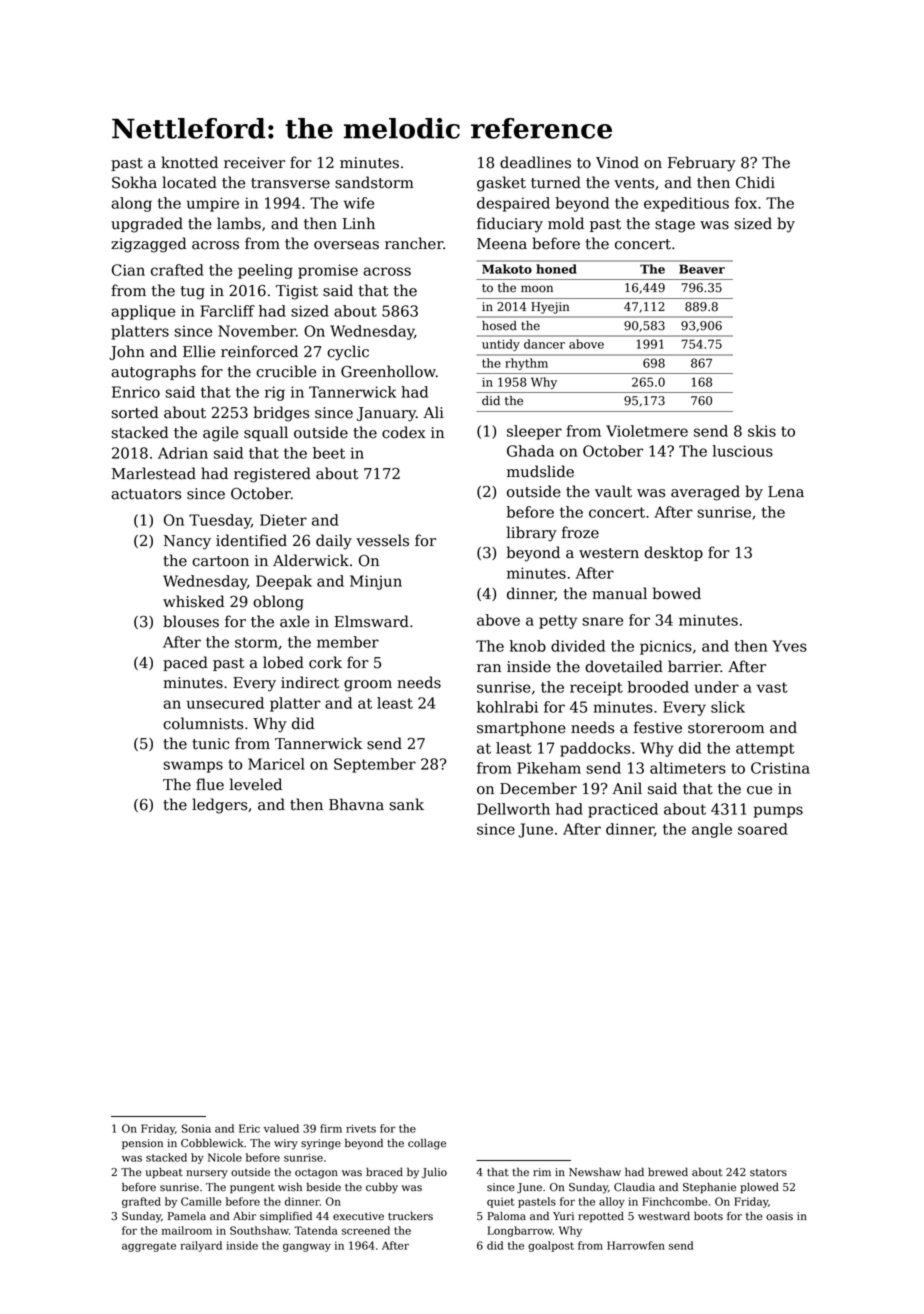  I want to click on Sokha, so click(134, 182).
